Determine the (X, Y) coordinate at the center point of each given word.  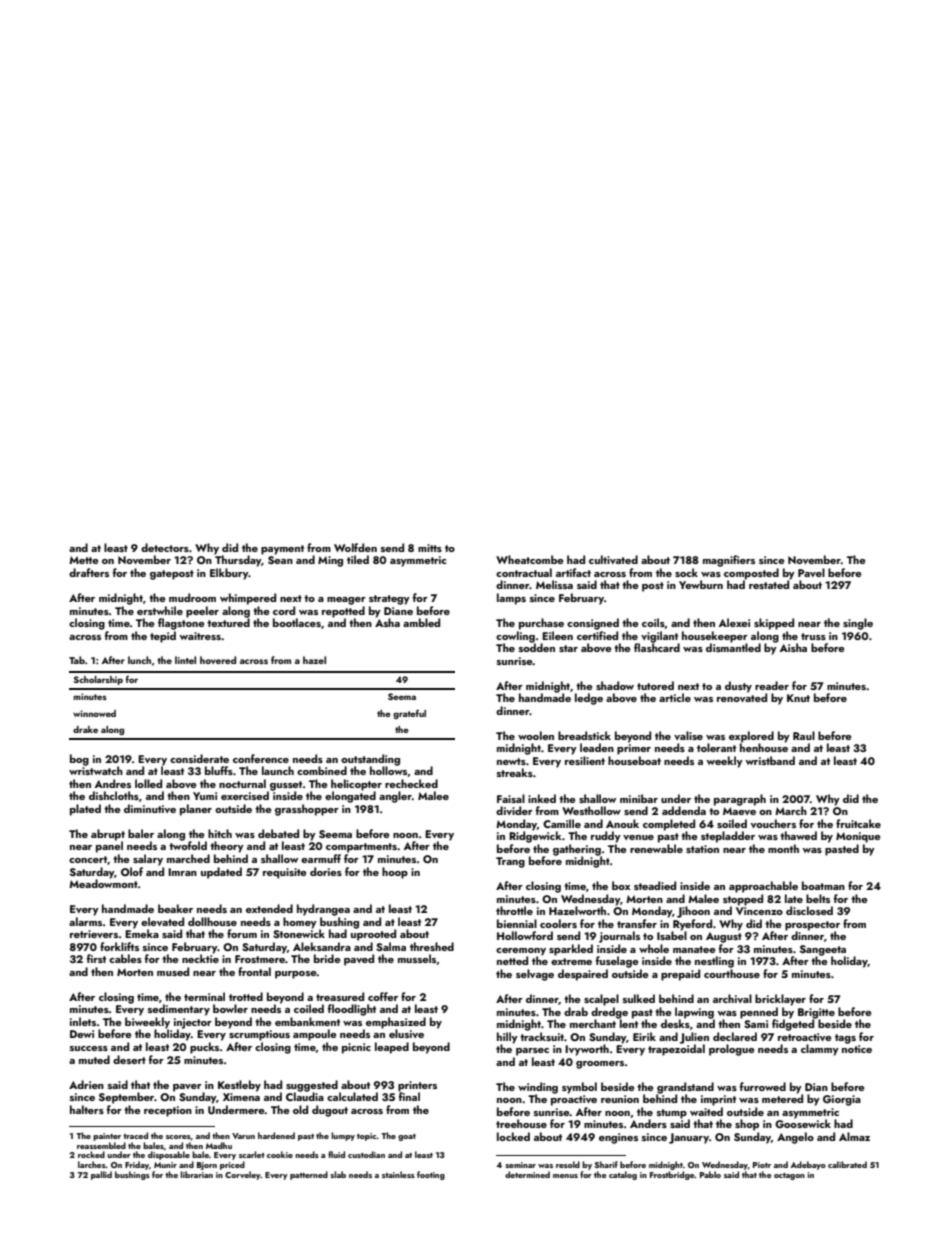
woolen (536, 735)
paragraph (740, 800)
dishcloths (114, 795)
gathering (577, 850)
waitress (200, 636)
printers (417, 1086)
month (783, 848)
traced (135, 1135)
